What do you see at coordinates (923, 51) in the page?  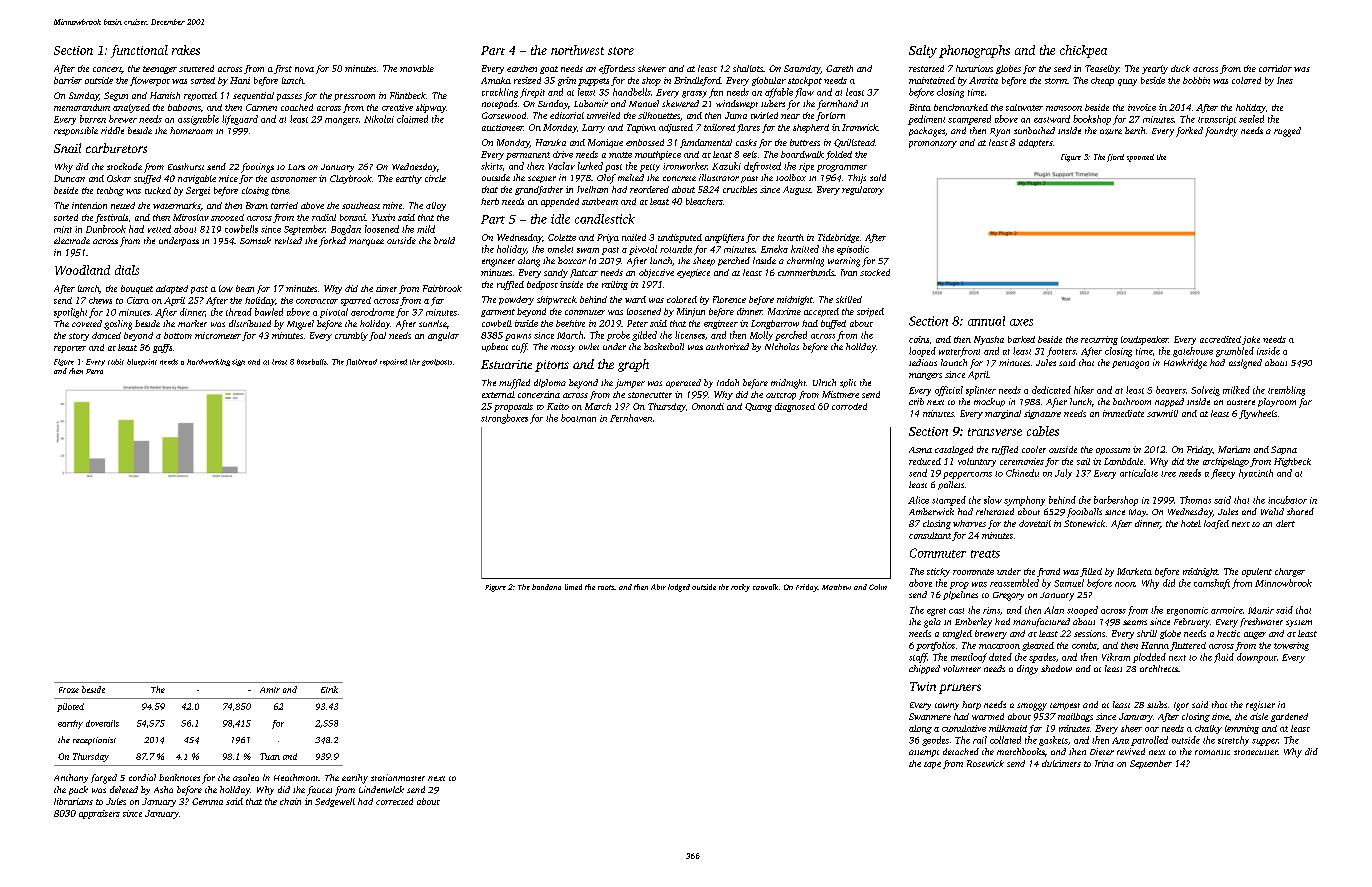 I see `Salty` at bounding box center [923, 51].
